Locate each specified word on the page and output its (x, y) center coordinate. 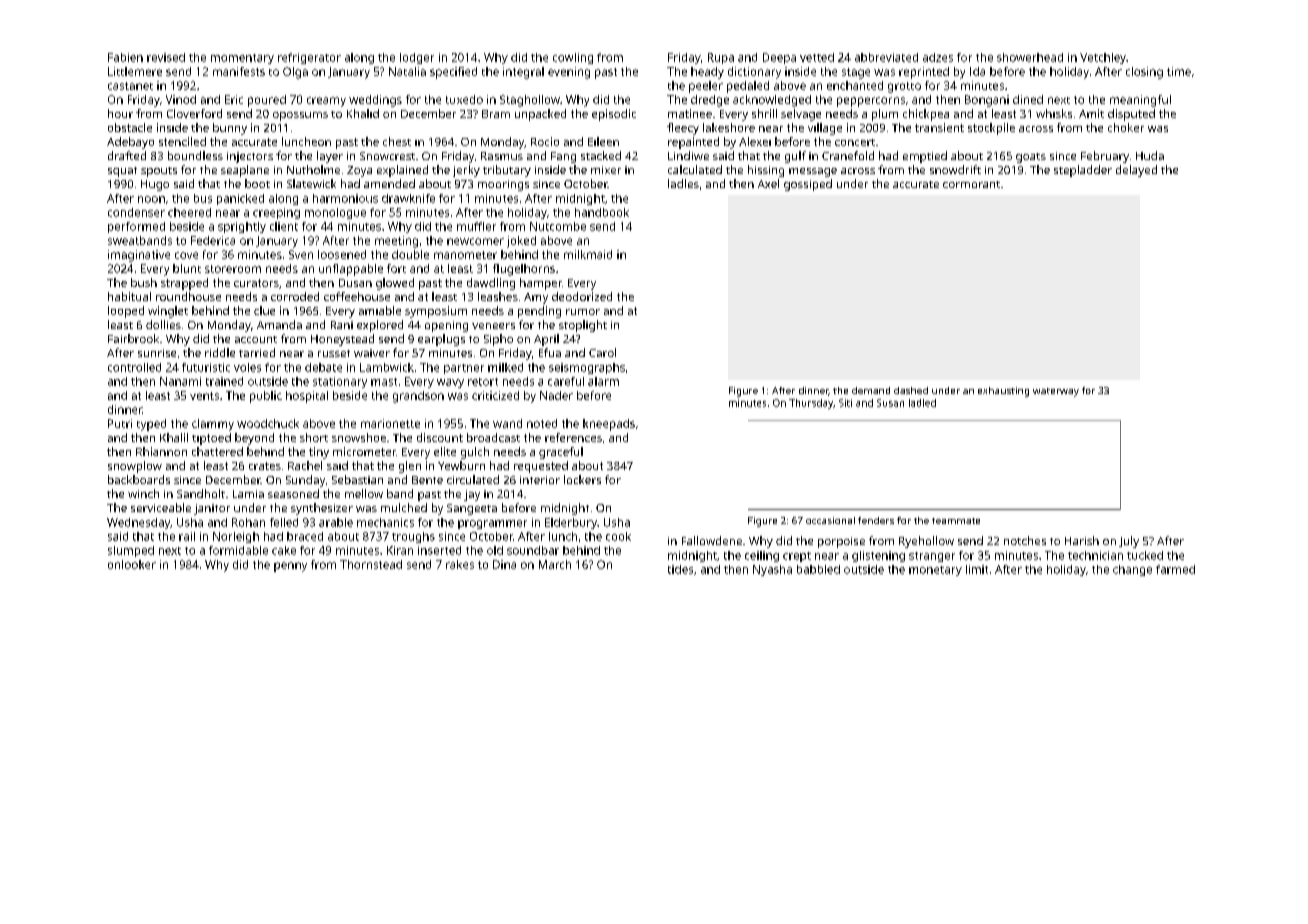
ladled (922, 403)
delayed (1136, 171)
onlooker (132, 564)
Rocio (545, 141)
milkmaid (588, 254)
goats (1031, 158)
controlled (134, 367)
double (410, 254)
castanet (130, 86)
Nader (556, 395)
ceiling (762, 556)
